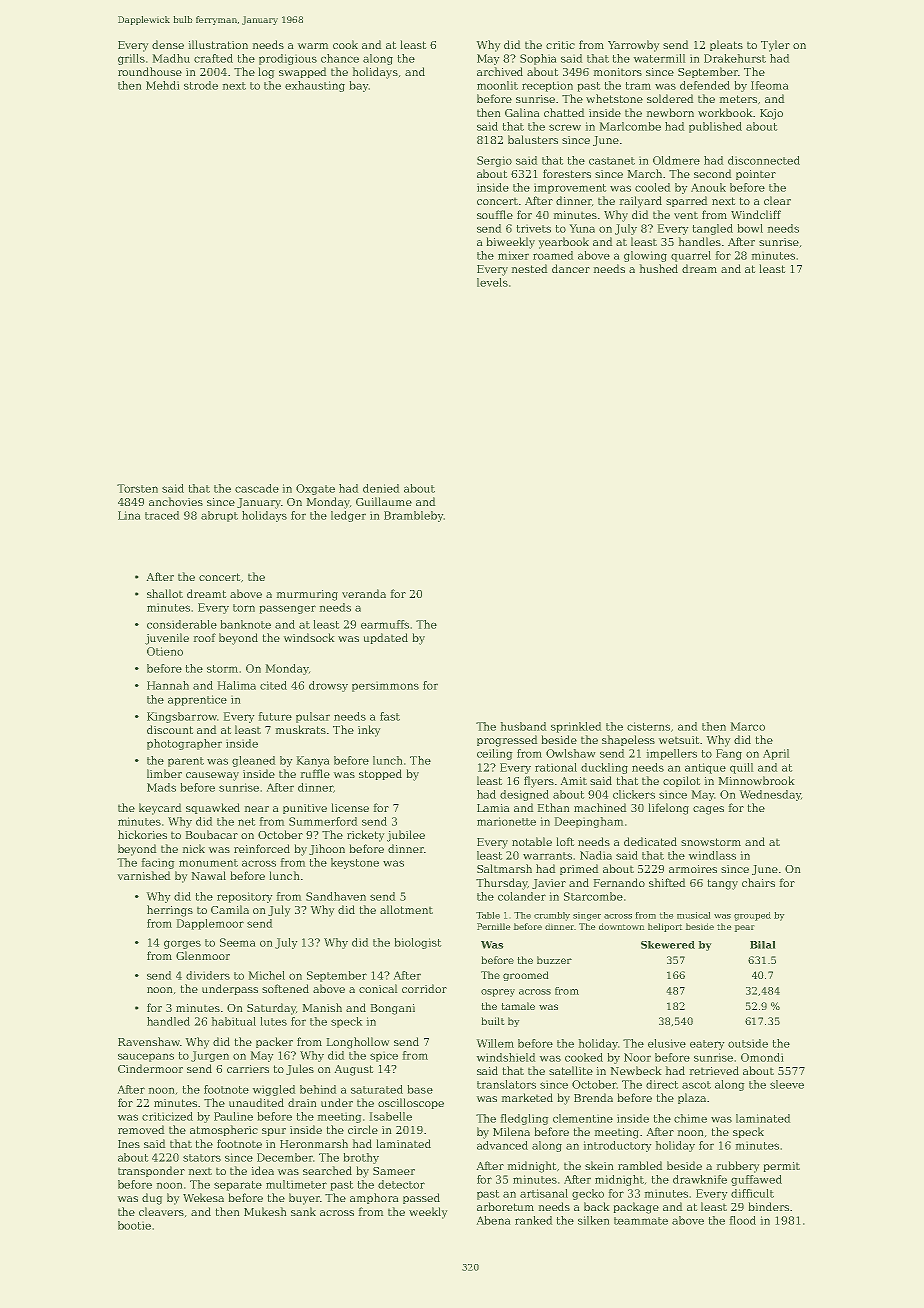  Describe the element at coordinates (424, 988) in the page. I see `corridor` at that location.
